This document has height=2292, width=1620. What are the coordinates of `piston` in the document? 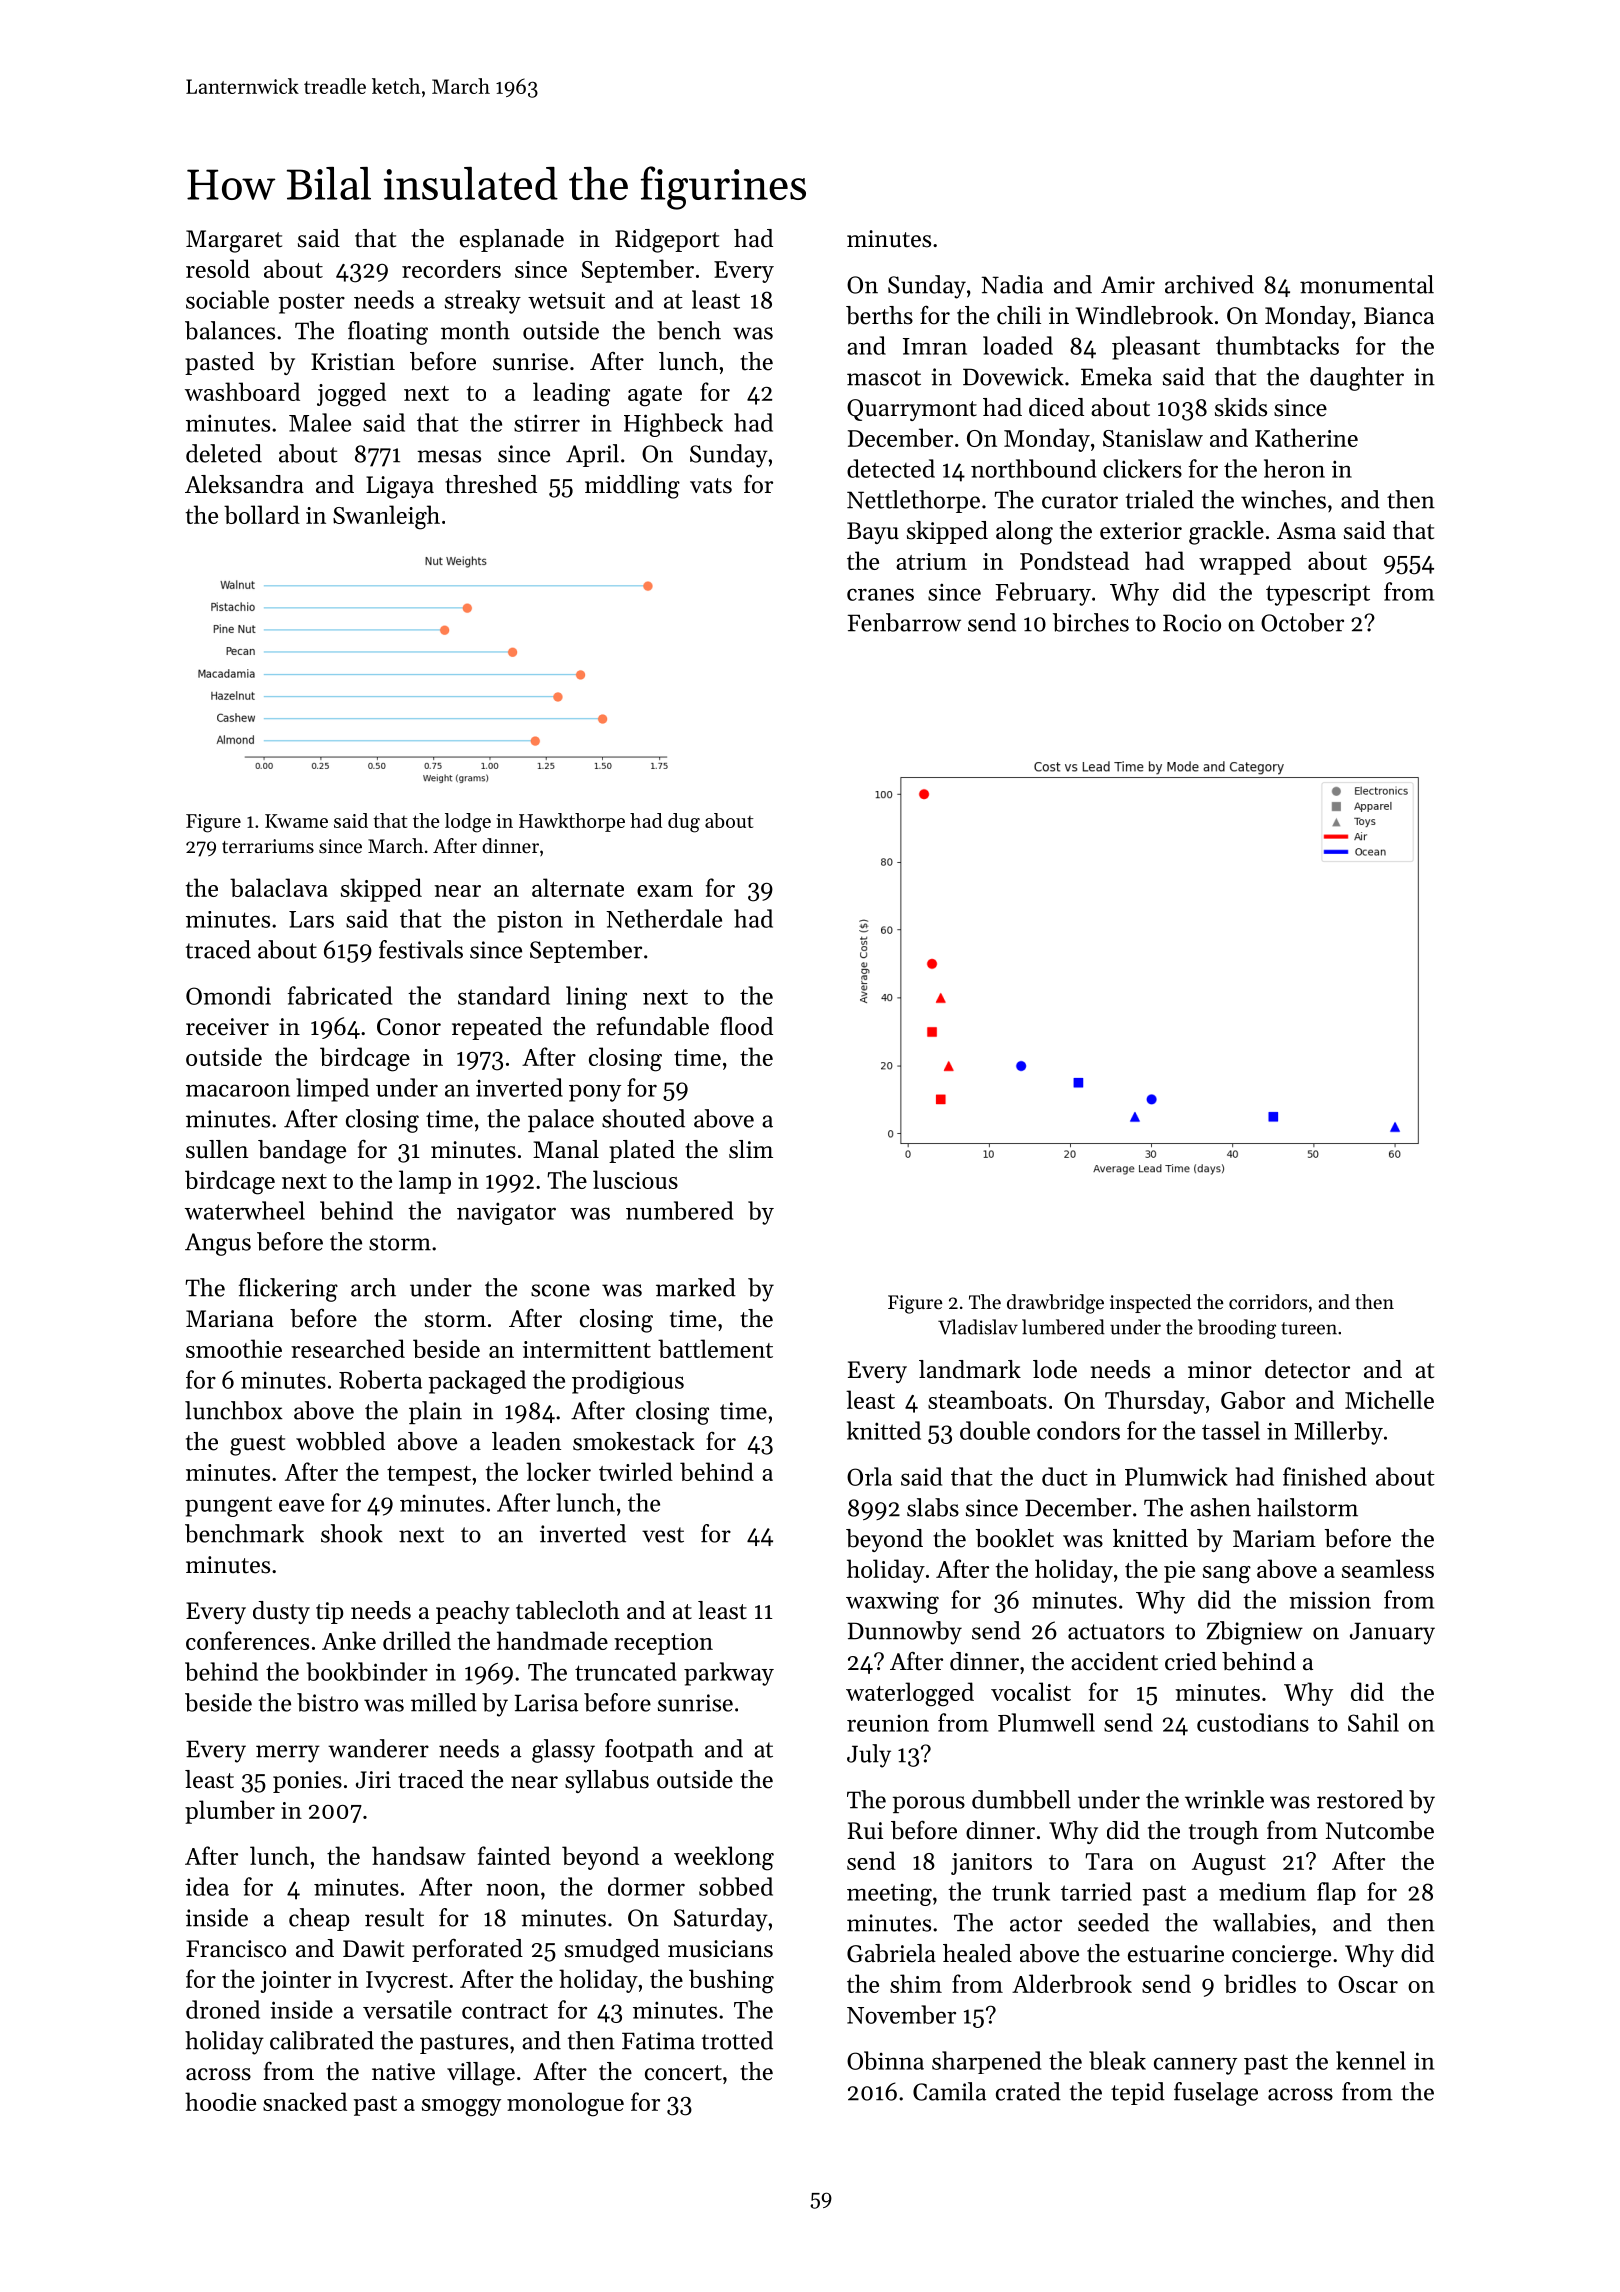 It's located at (530, 922).
